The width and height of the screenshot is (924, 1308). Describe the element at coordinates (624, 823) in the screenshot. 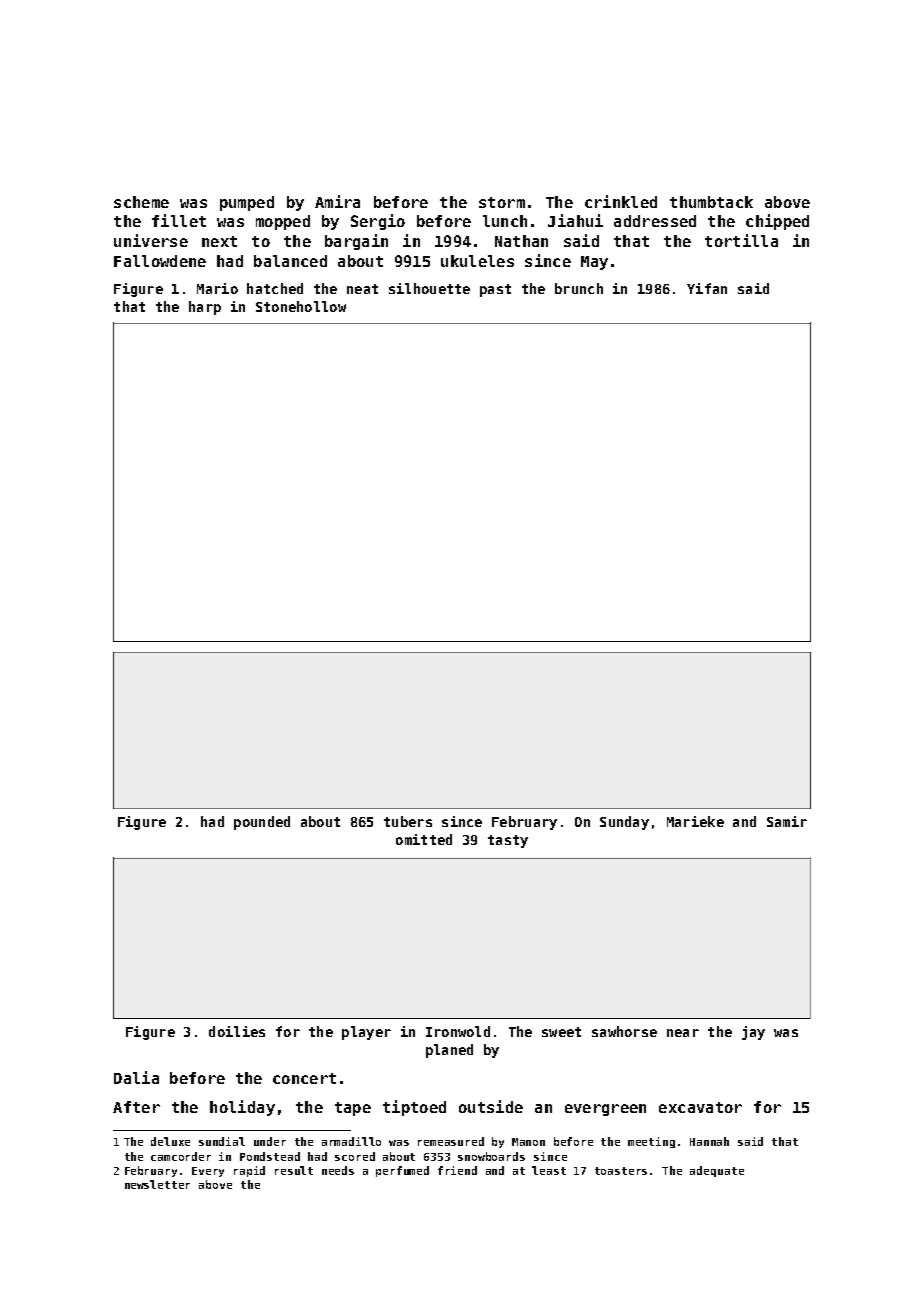

I see `Sunday` at that location.
